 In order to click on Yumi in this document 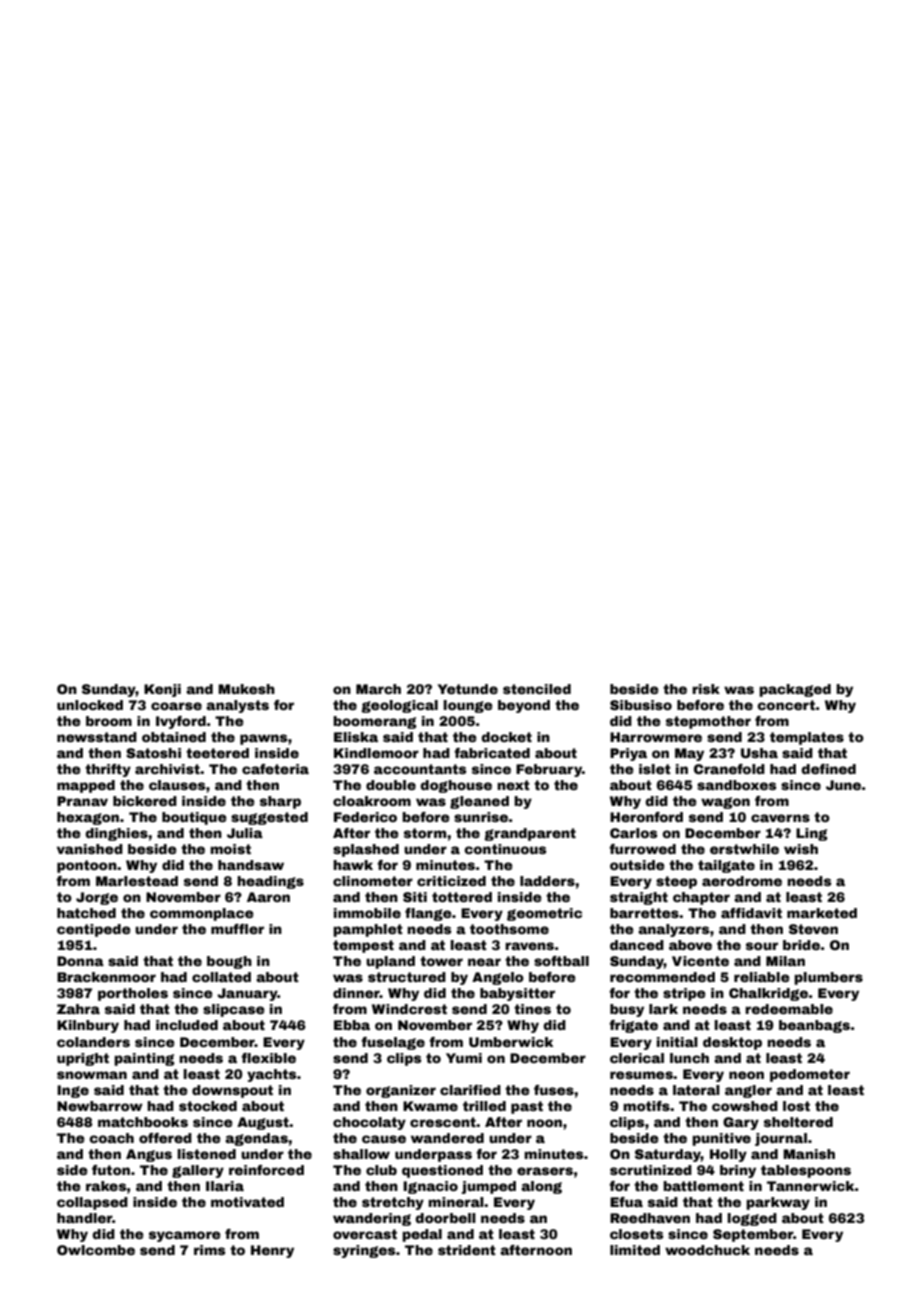, I will do `click(464, 1058)`.
